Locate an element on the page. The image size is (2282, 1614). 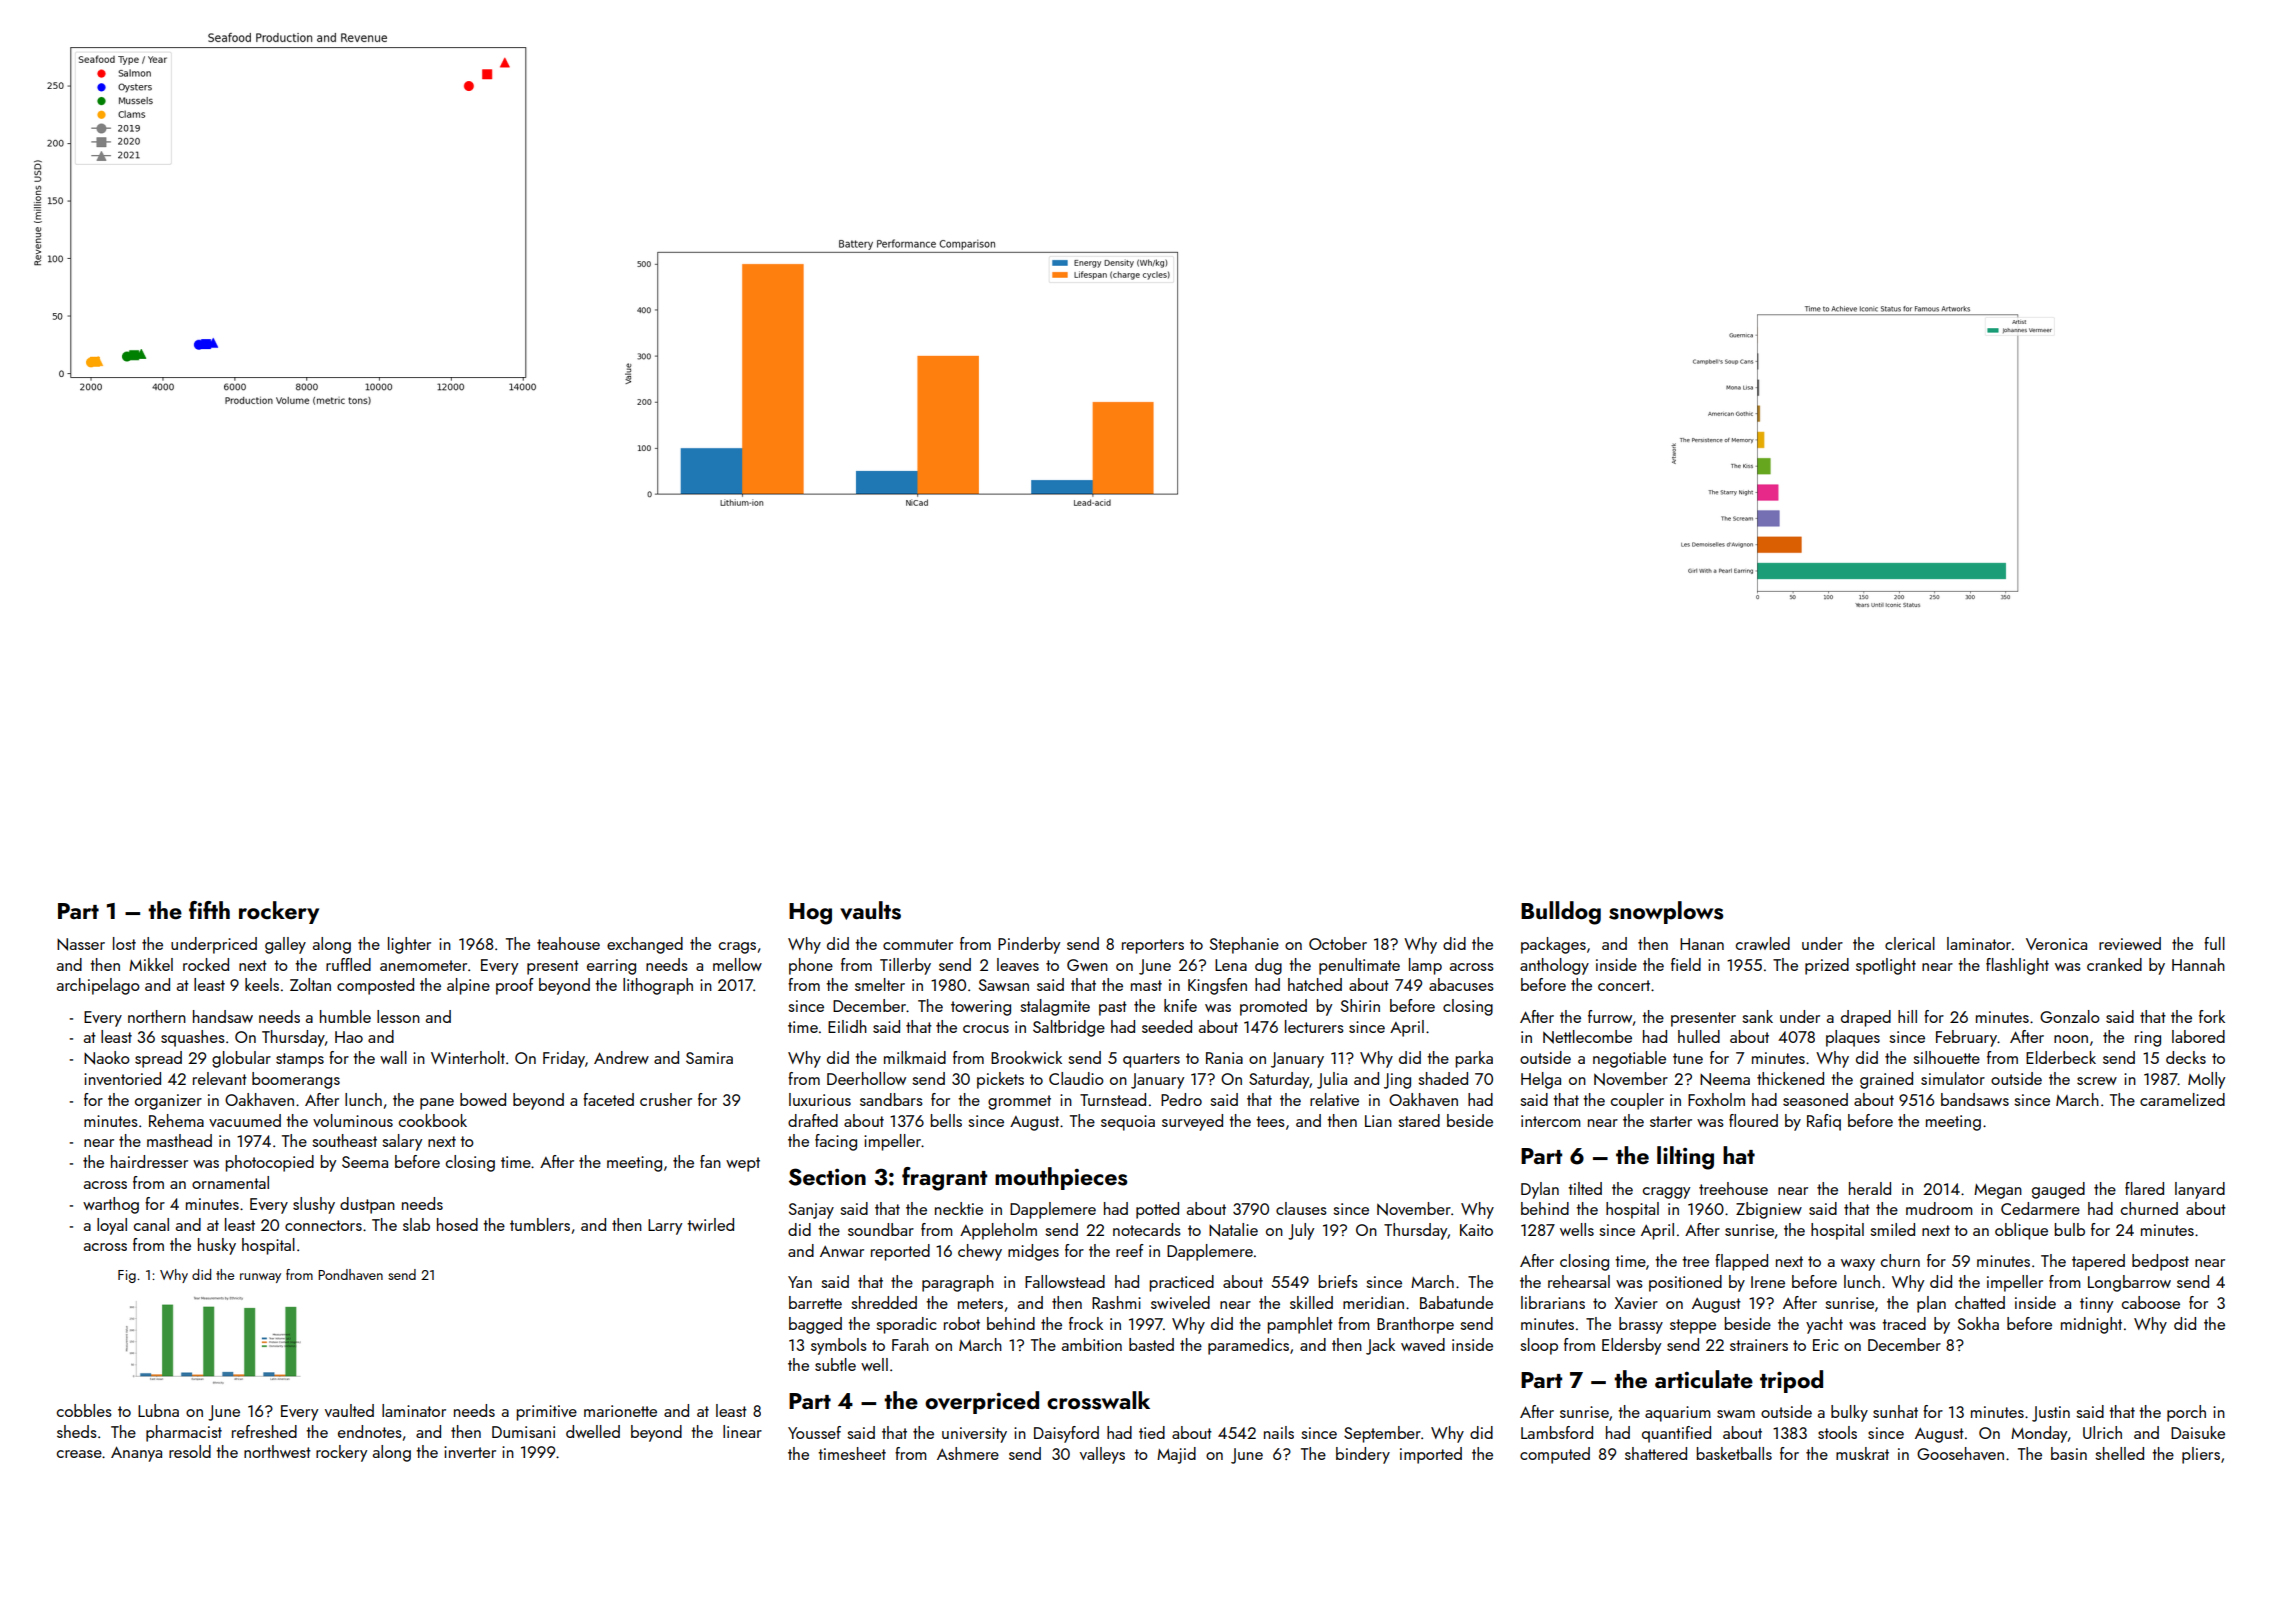
bindery is located at coordinates (1363, 1455).
